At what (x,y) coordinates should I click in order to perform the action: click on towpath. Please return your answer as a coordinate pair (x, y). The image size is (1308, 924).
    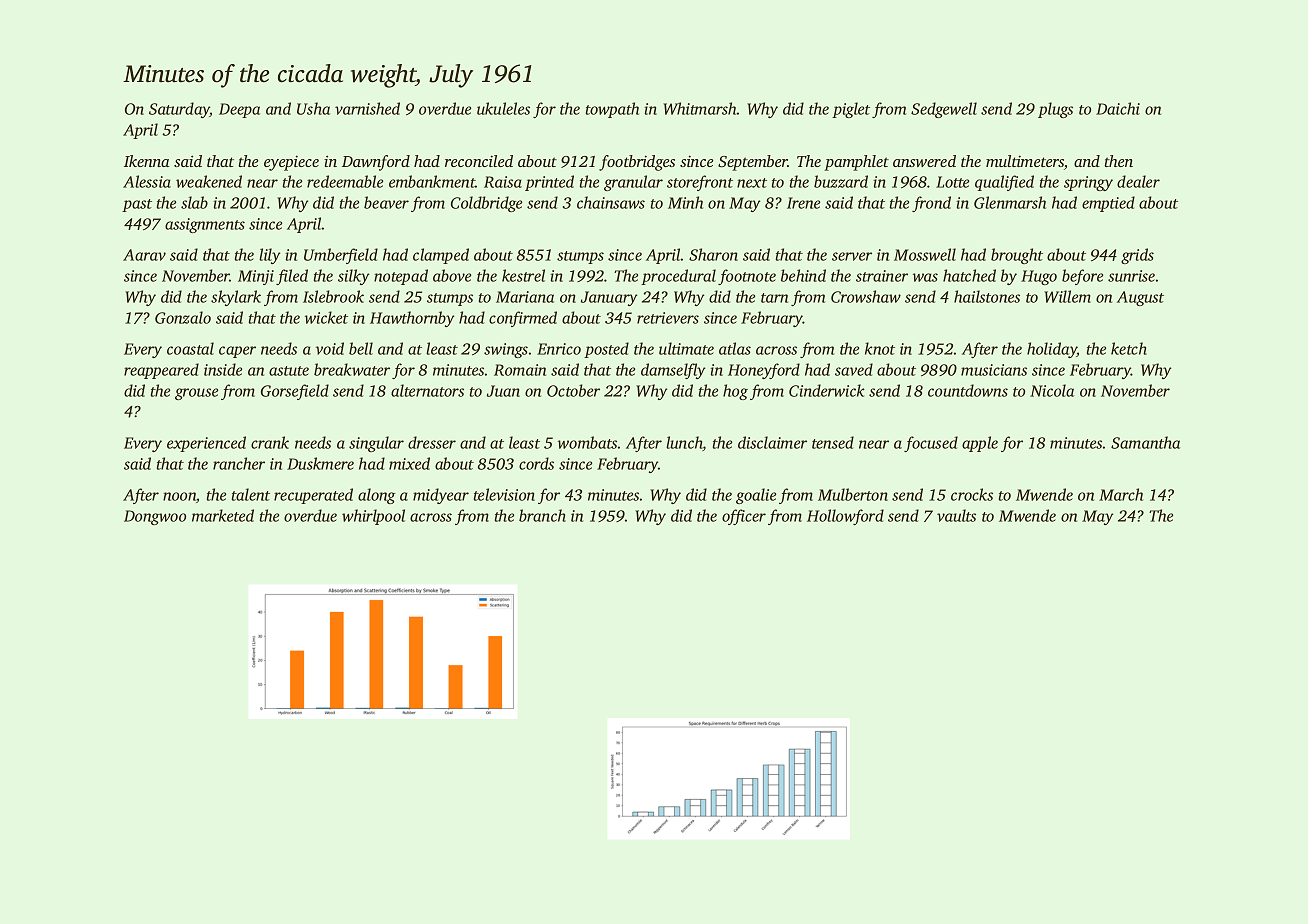
    Looking at the image, I should click on (612, 110).
